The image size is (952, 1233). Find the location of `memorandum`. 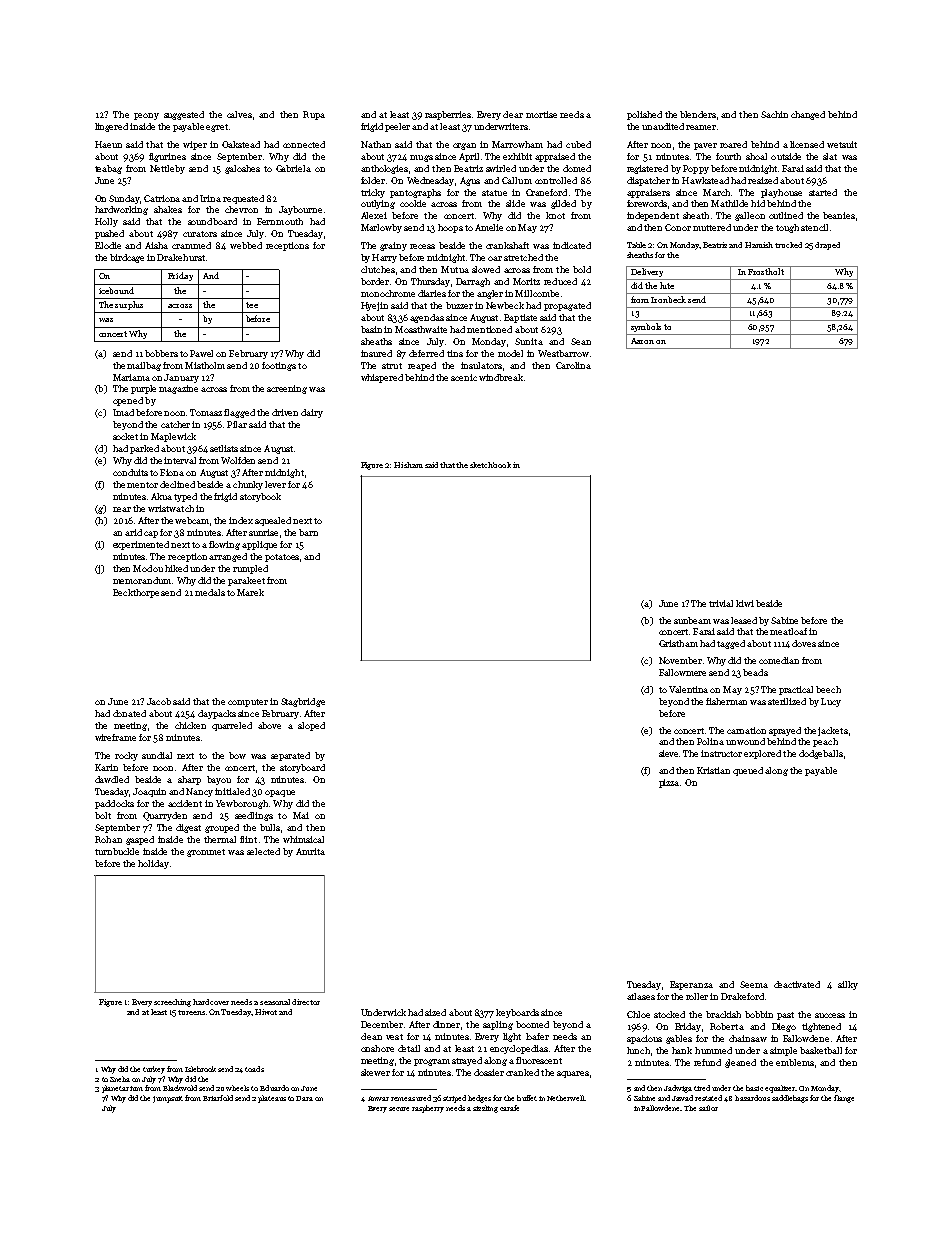

memorandum is located at coordinates (142, 580).
